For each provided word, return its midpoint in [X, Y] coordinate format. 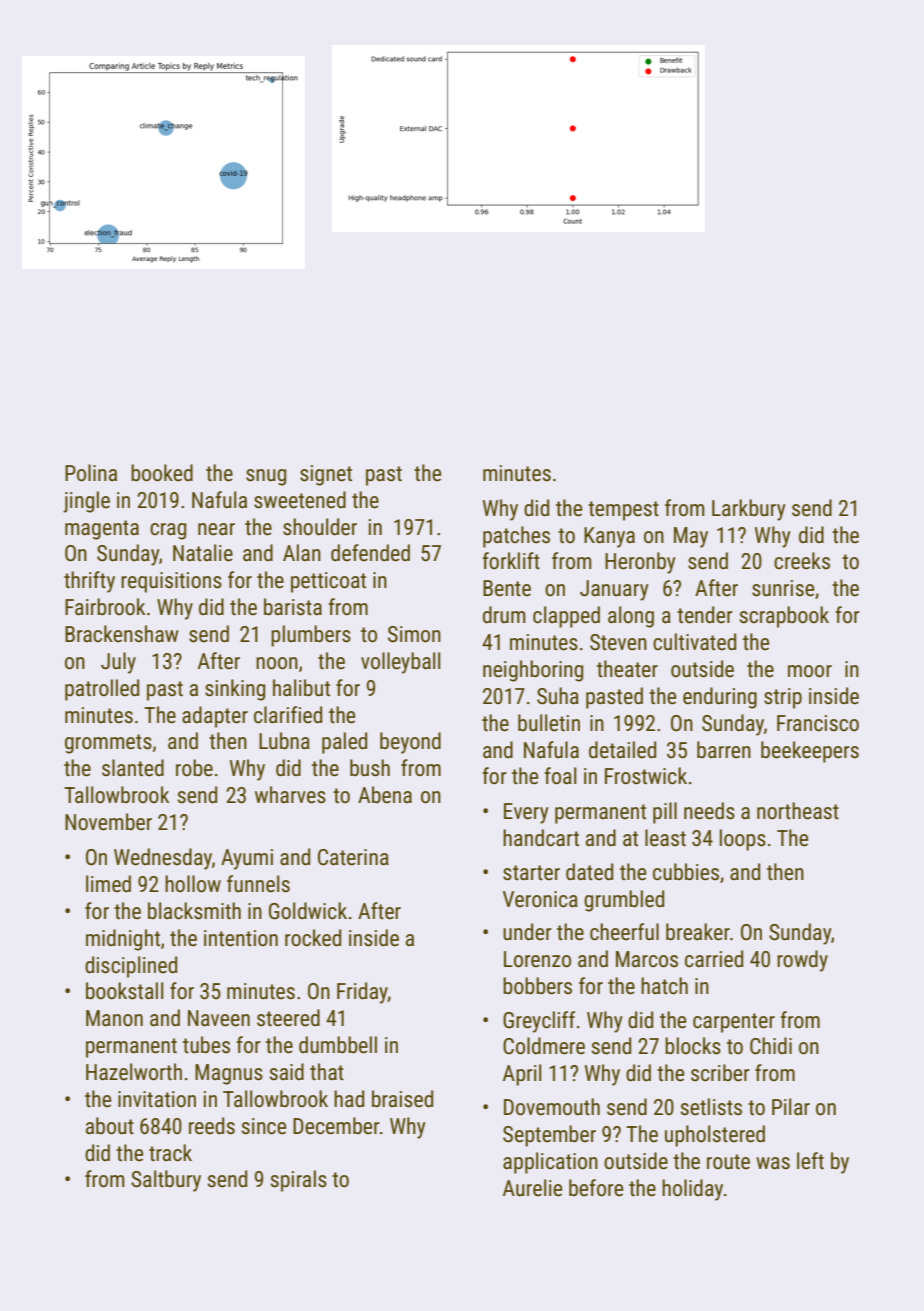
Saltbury [166, 1181]
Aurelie [532, 1188]
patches [516, 537]
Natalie [203, 553]
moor [810, 671]
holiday [692, 1190]
